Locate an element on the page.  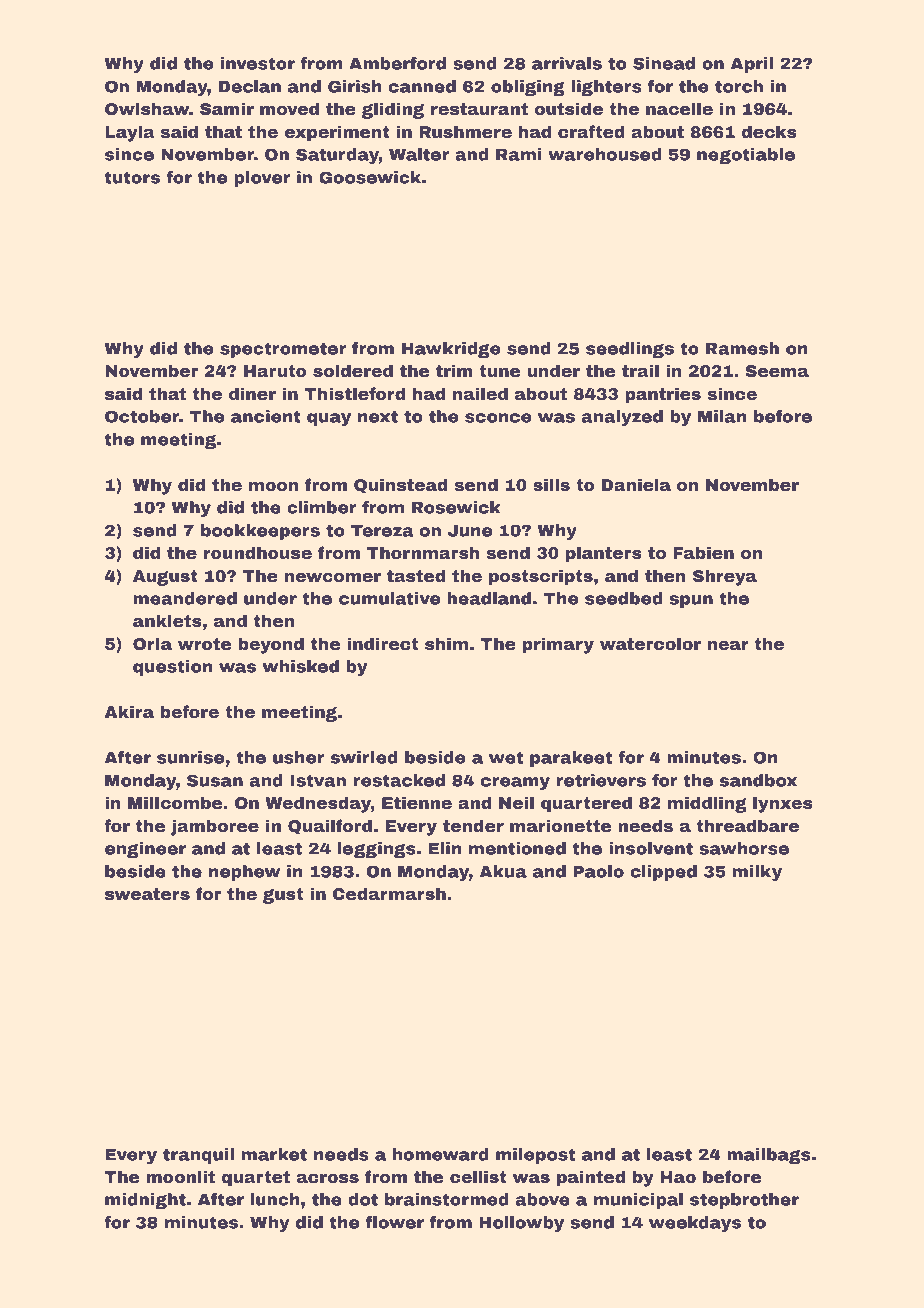
April is located at coordinates (752, 65).
